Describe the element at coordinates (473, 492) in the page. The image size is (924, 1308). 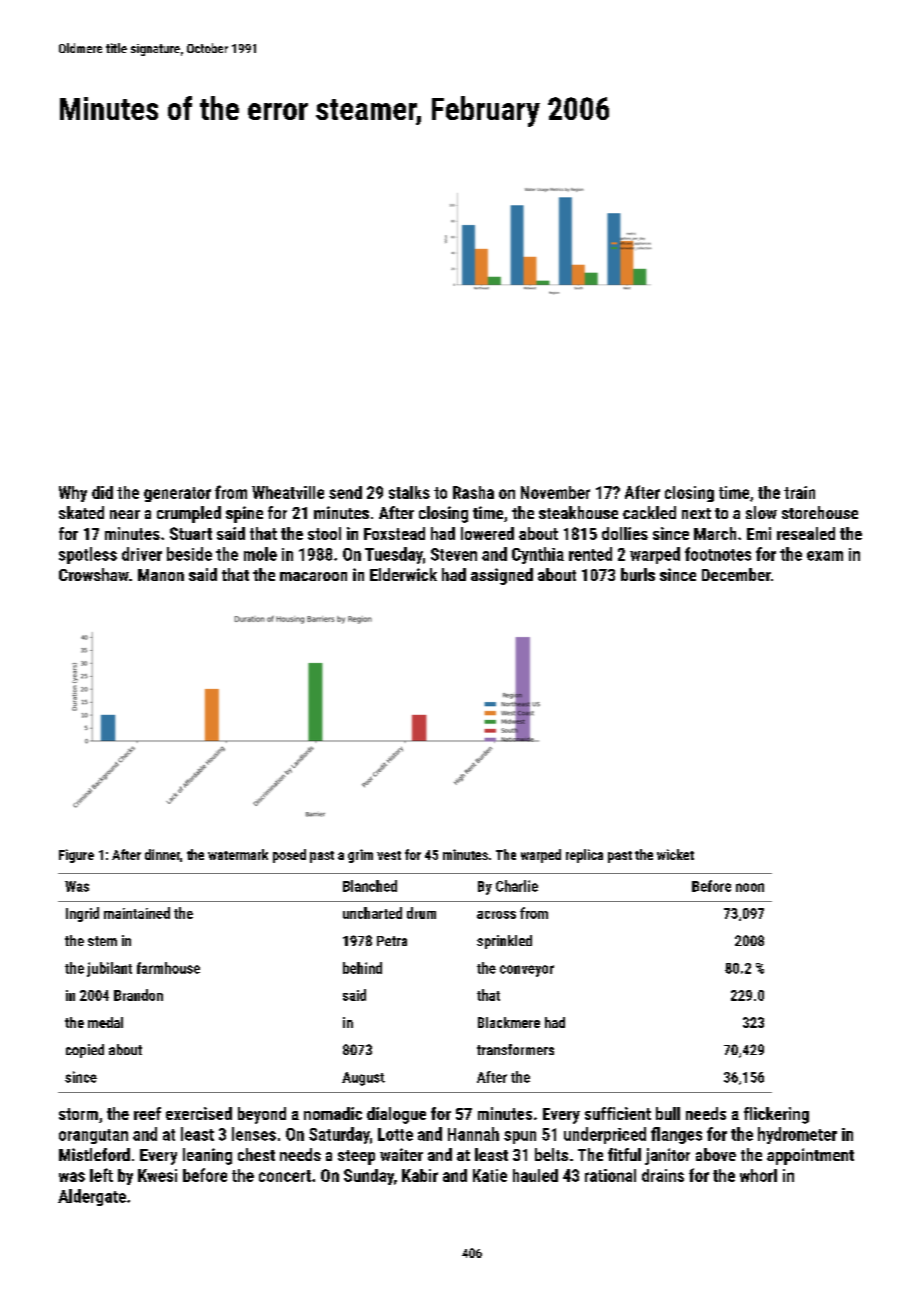
I see `Rasha` at that location.
